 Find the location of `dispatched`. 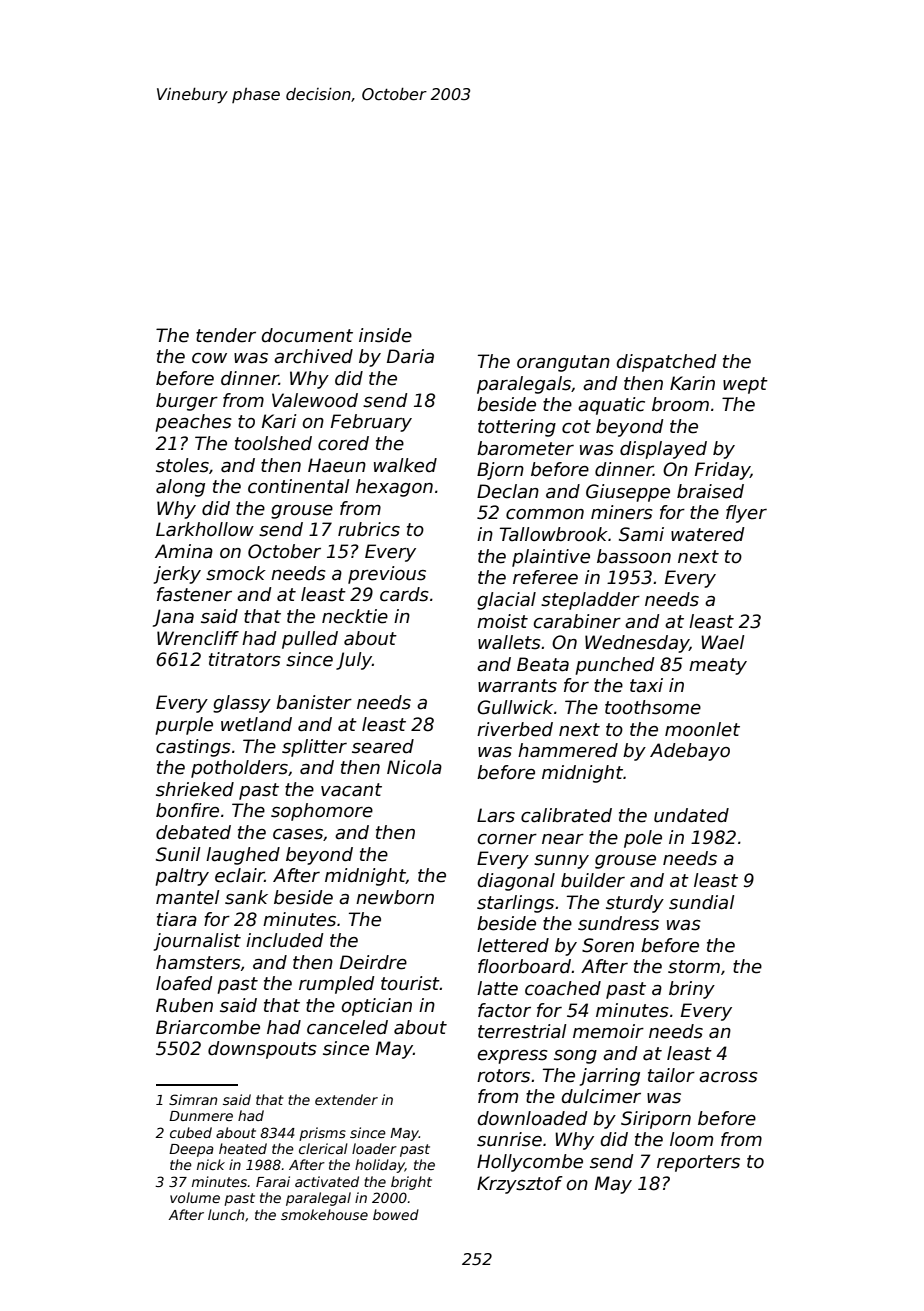

dispatched is located at coordinates (666, 363).
